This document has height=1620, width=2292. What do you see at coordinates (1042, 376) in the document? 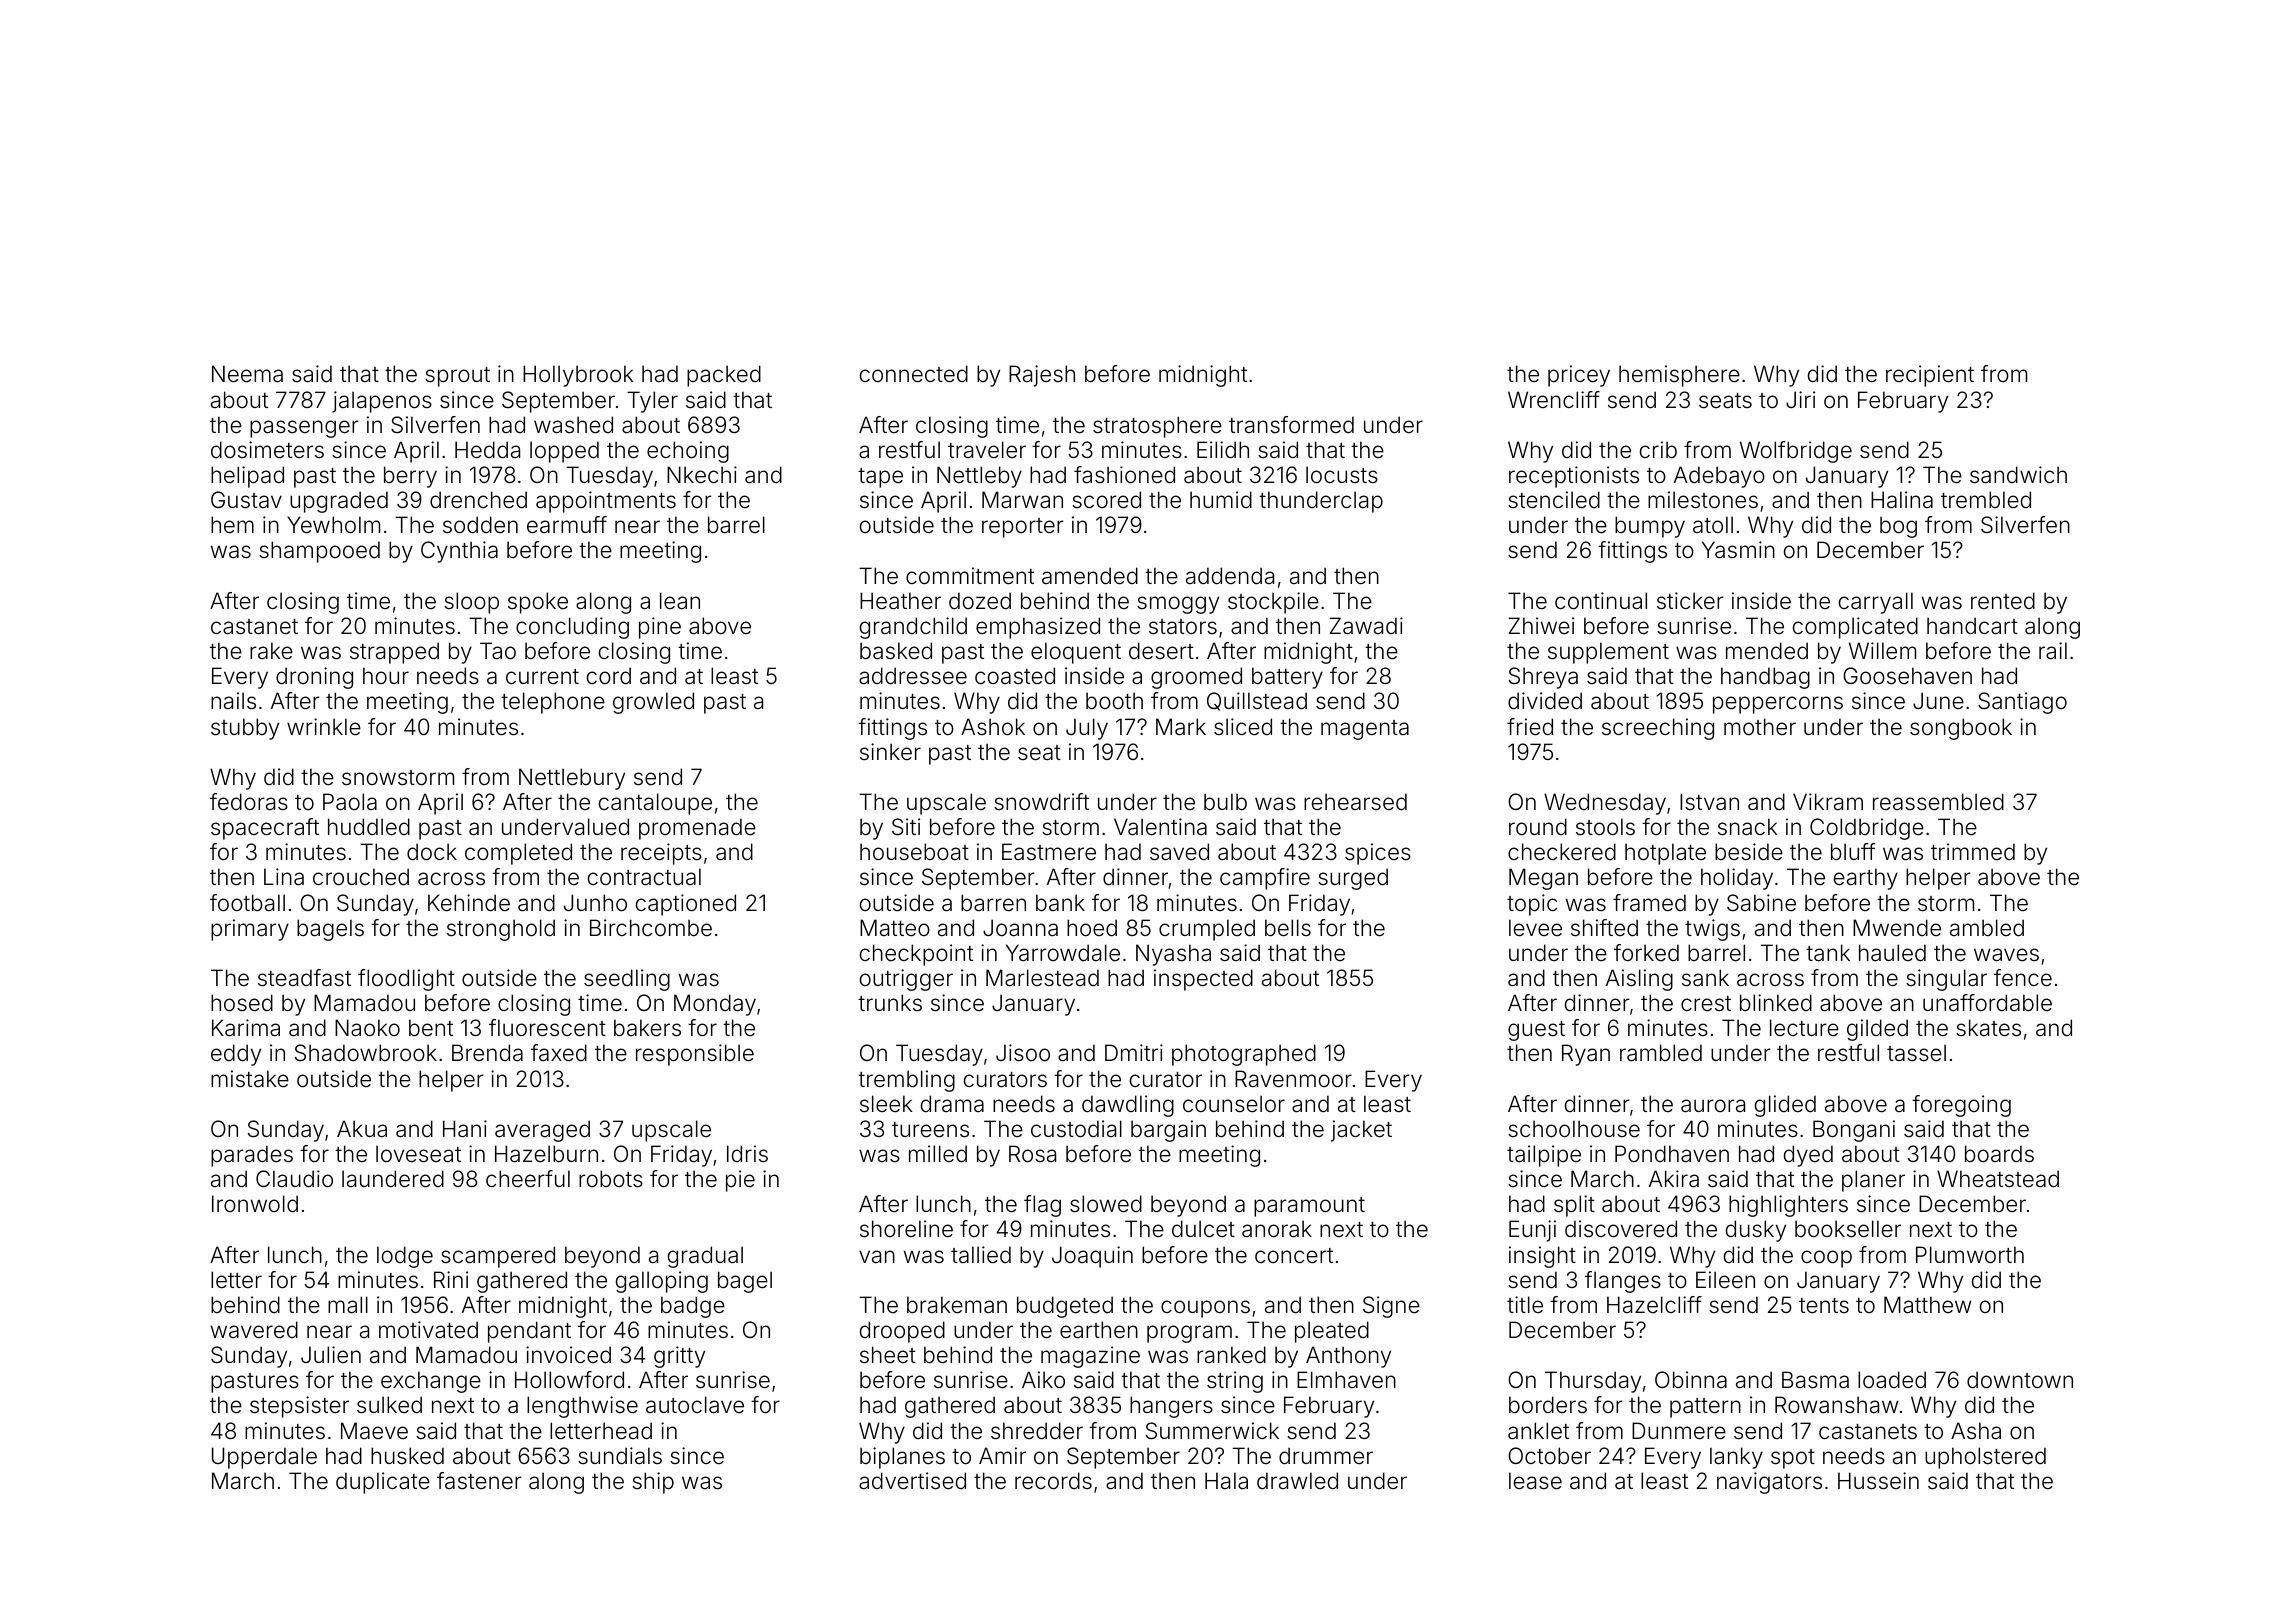
I see `Rajesh` at bounding box center [1042, 376].
